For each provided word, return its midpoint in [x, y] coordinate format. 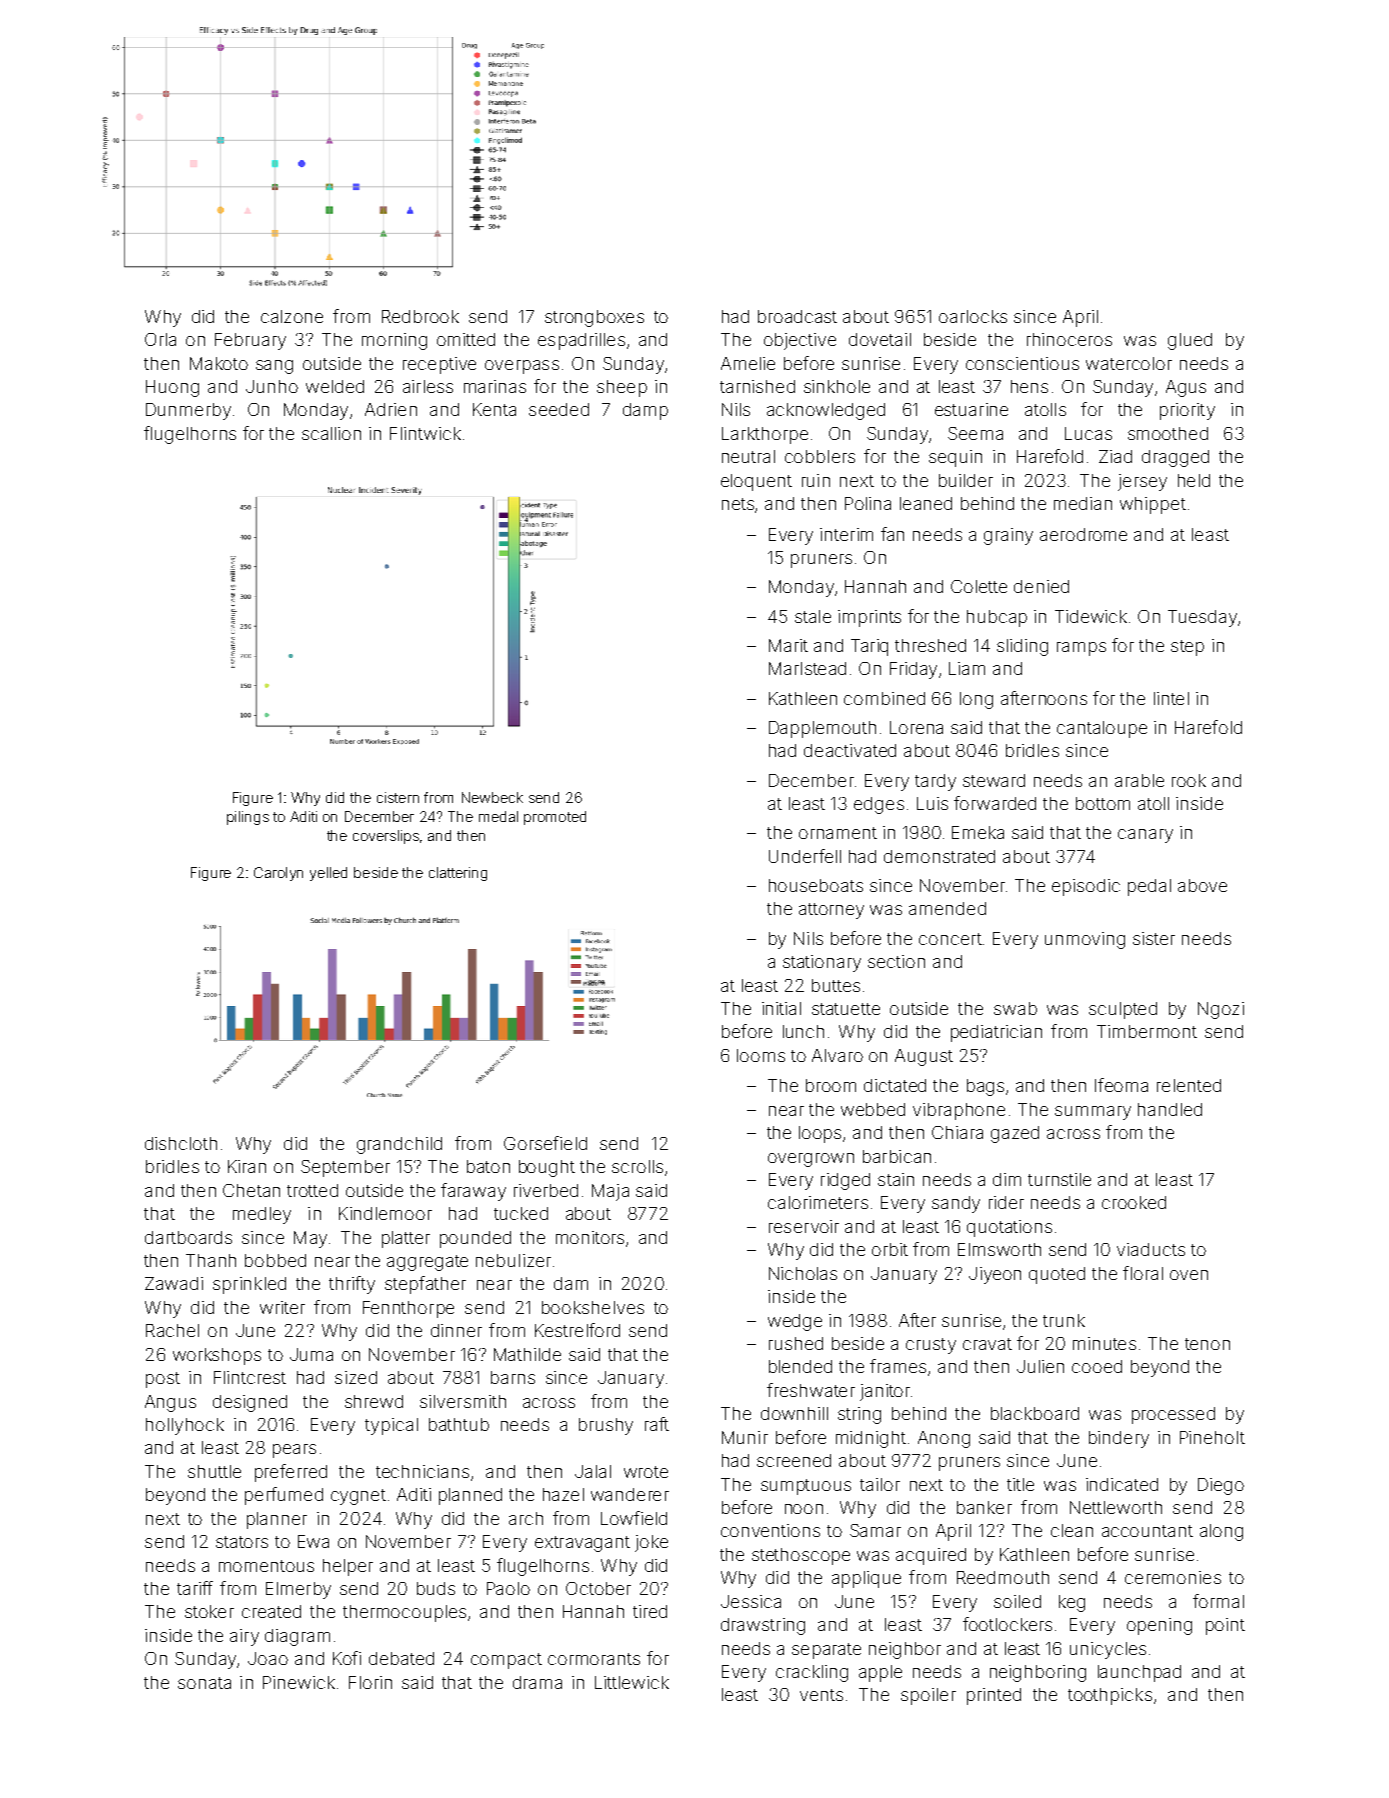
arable [1139, 780]
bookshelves [593, 1307]
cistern [398, 797]
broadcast [797, 316]
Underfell [805, 856]
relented [1189, 1085]
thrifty [352, 1285]
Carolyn [278, 874]
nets [738, 504]
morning [394, 341]
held [1194, 480]
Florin [370, 1682]
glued [1190, 341]
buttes [836, 985]
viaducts [1151, 1249]
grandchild [399, 1145]
